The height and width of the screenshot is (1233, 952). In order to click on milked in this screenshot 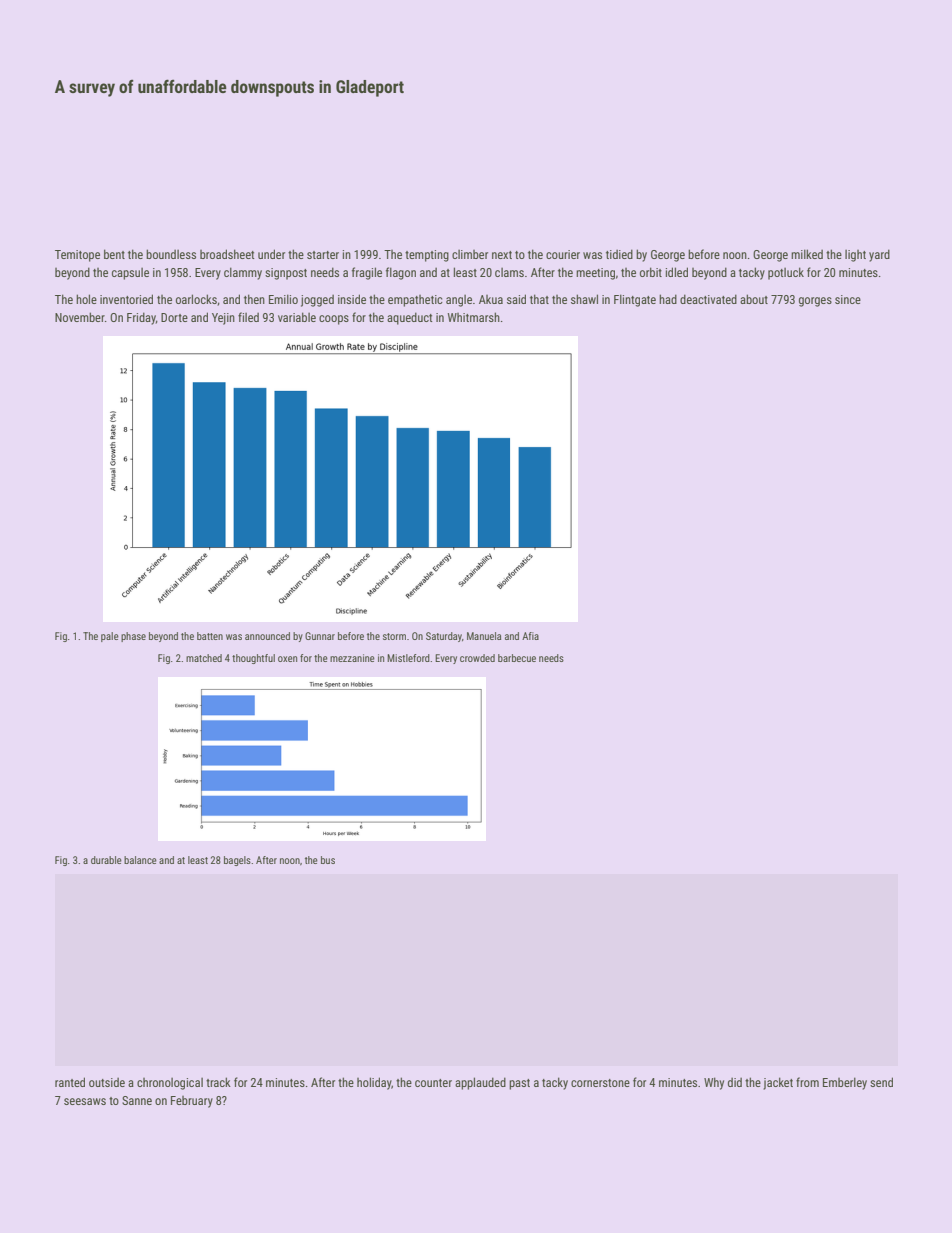, I will do `click(807, 254)`.
